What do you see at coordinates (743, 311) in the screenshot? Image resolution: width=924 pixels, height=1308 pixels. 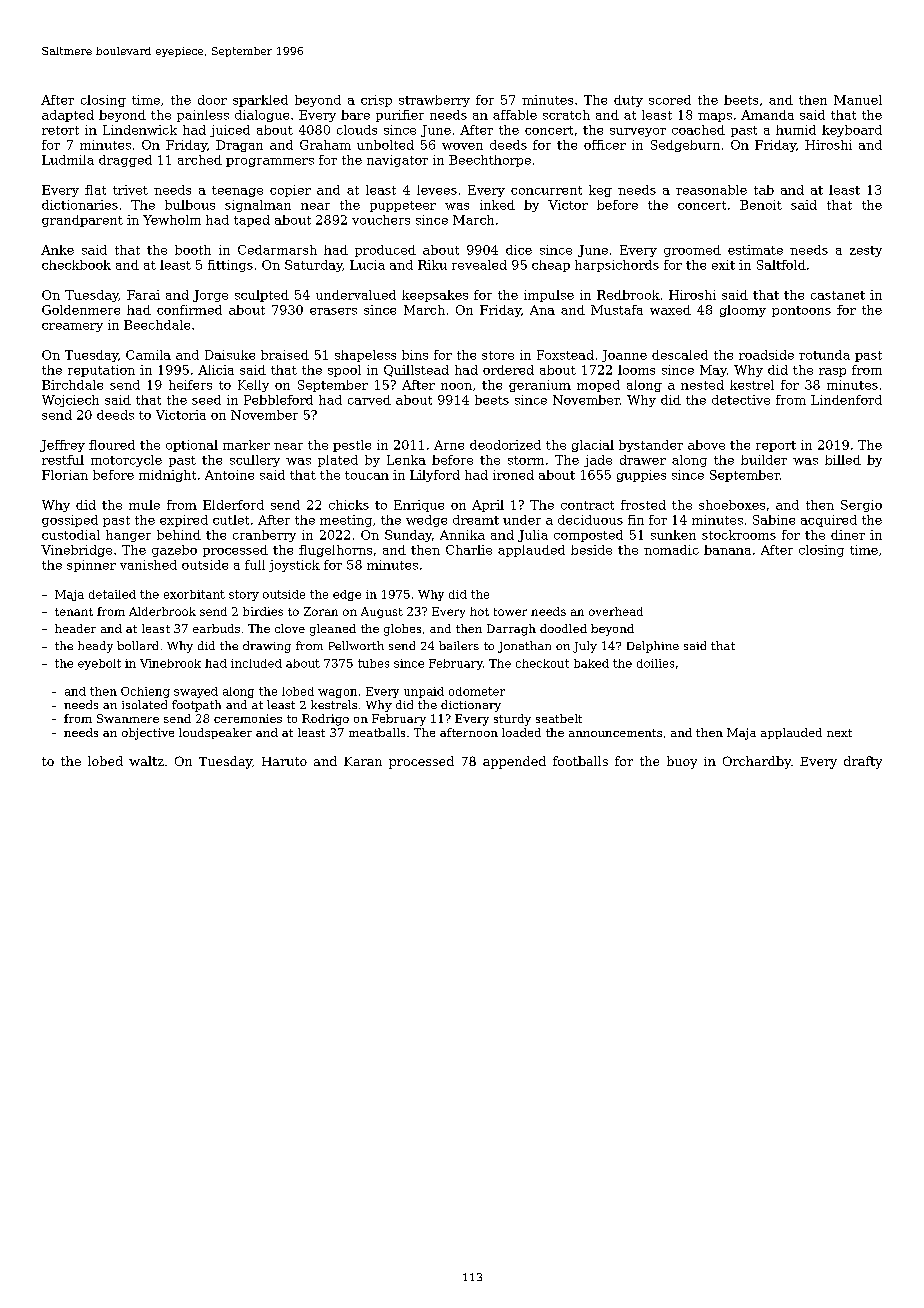 I see `gloomy` at bounding box center [743, 311].
